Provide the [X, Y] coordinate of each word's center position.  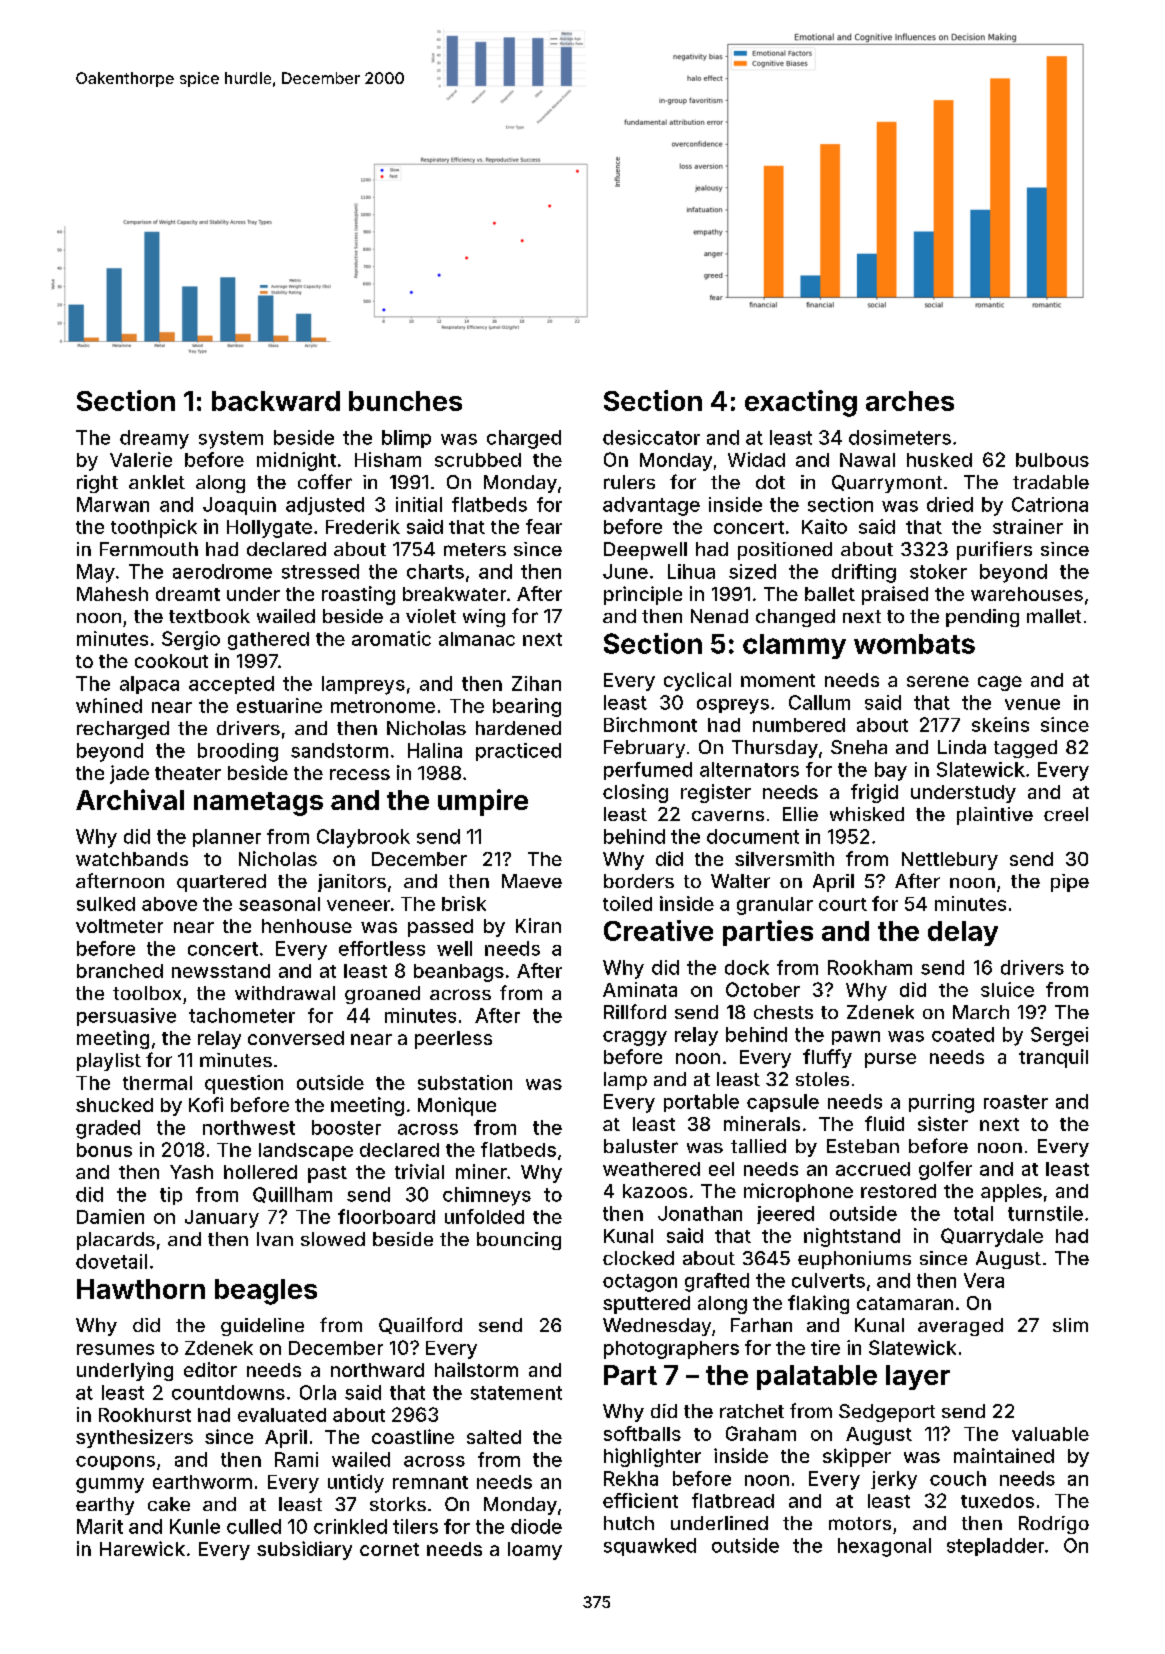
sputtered [646, 1305]
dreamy [154, 439]
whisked [867, 814]
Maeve [532, 881]
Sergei [1059, 1036]
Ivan [275, 1239]
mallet [1054, 616]
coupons [115, 1463]
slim [1070, 1325]
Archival [130, 799]
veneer [358, 905]
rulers [629, 482]
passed [440, 928]
